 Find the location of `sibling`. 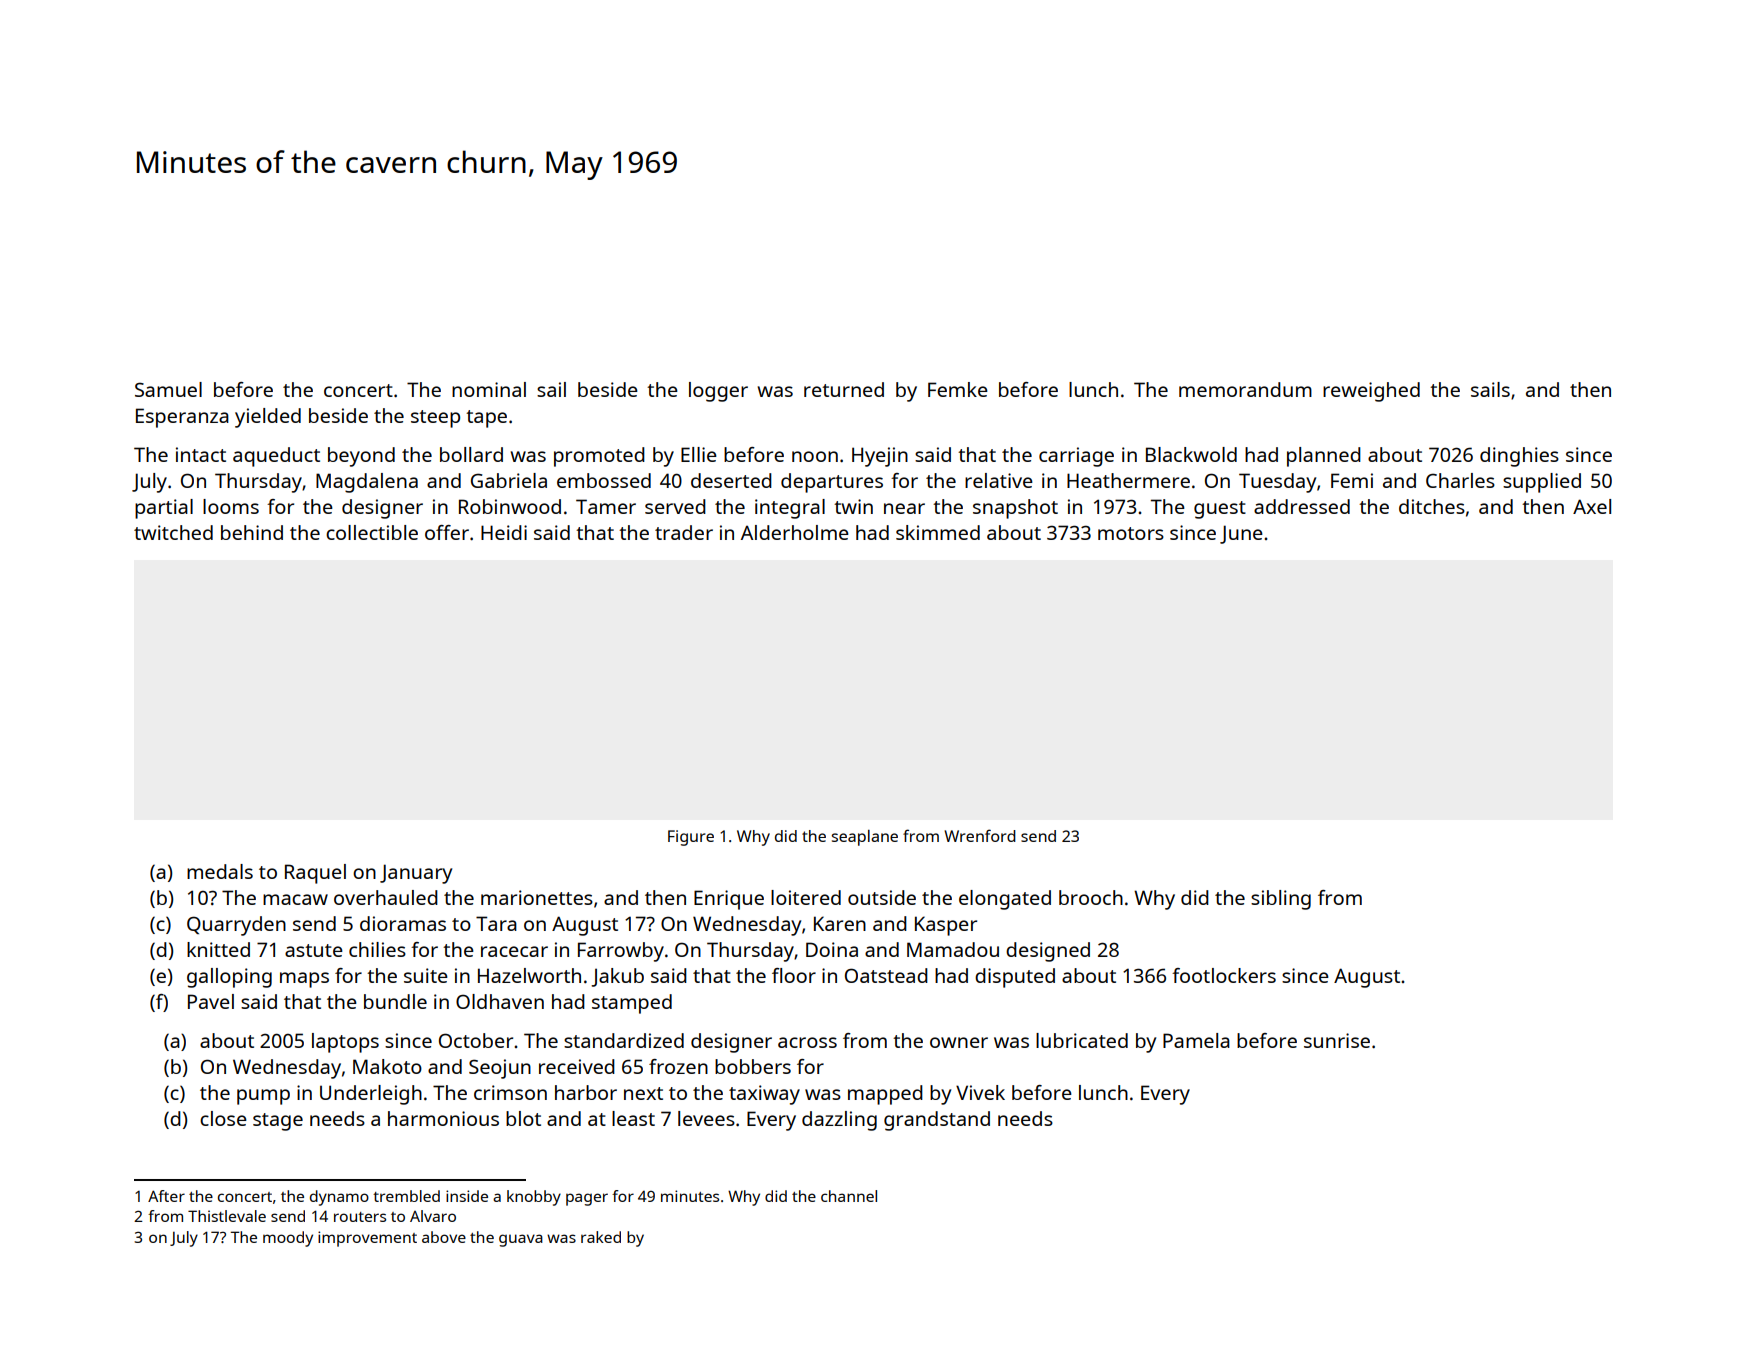

sibling is located at coordinates (1281, 900).
